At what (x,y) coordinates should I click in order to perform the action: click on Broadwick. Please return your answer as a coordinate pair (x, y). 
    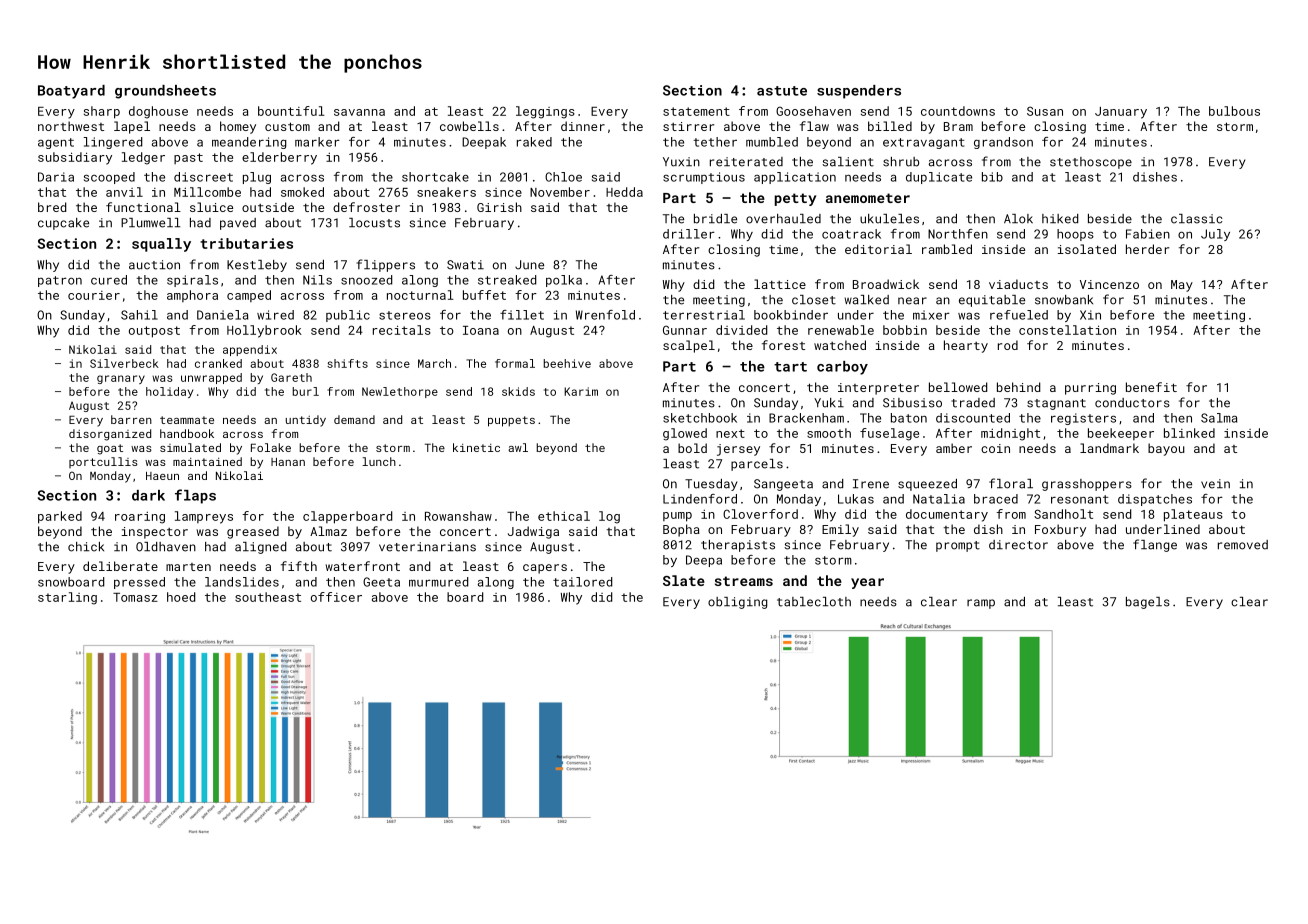
    Looking at the image, I should click on (886, 284).
